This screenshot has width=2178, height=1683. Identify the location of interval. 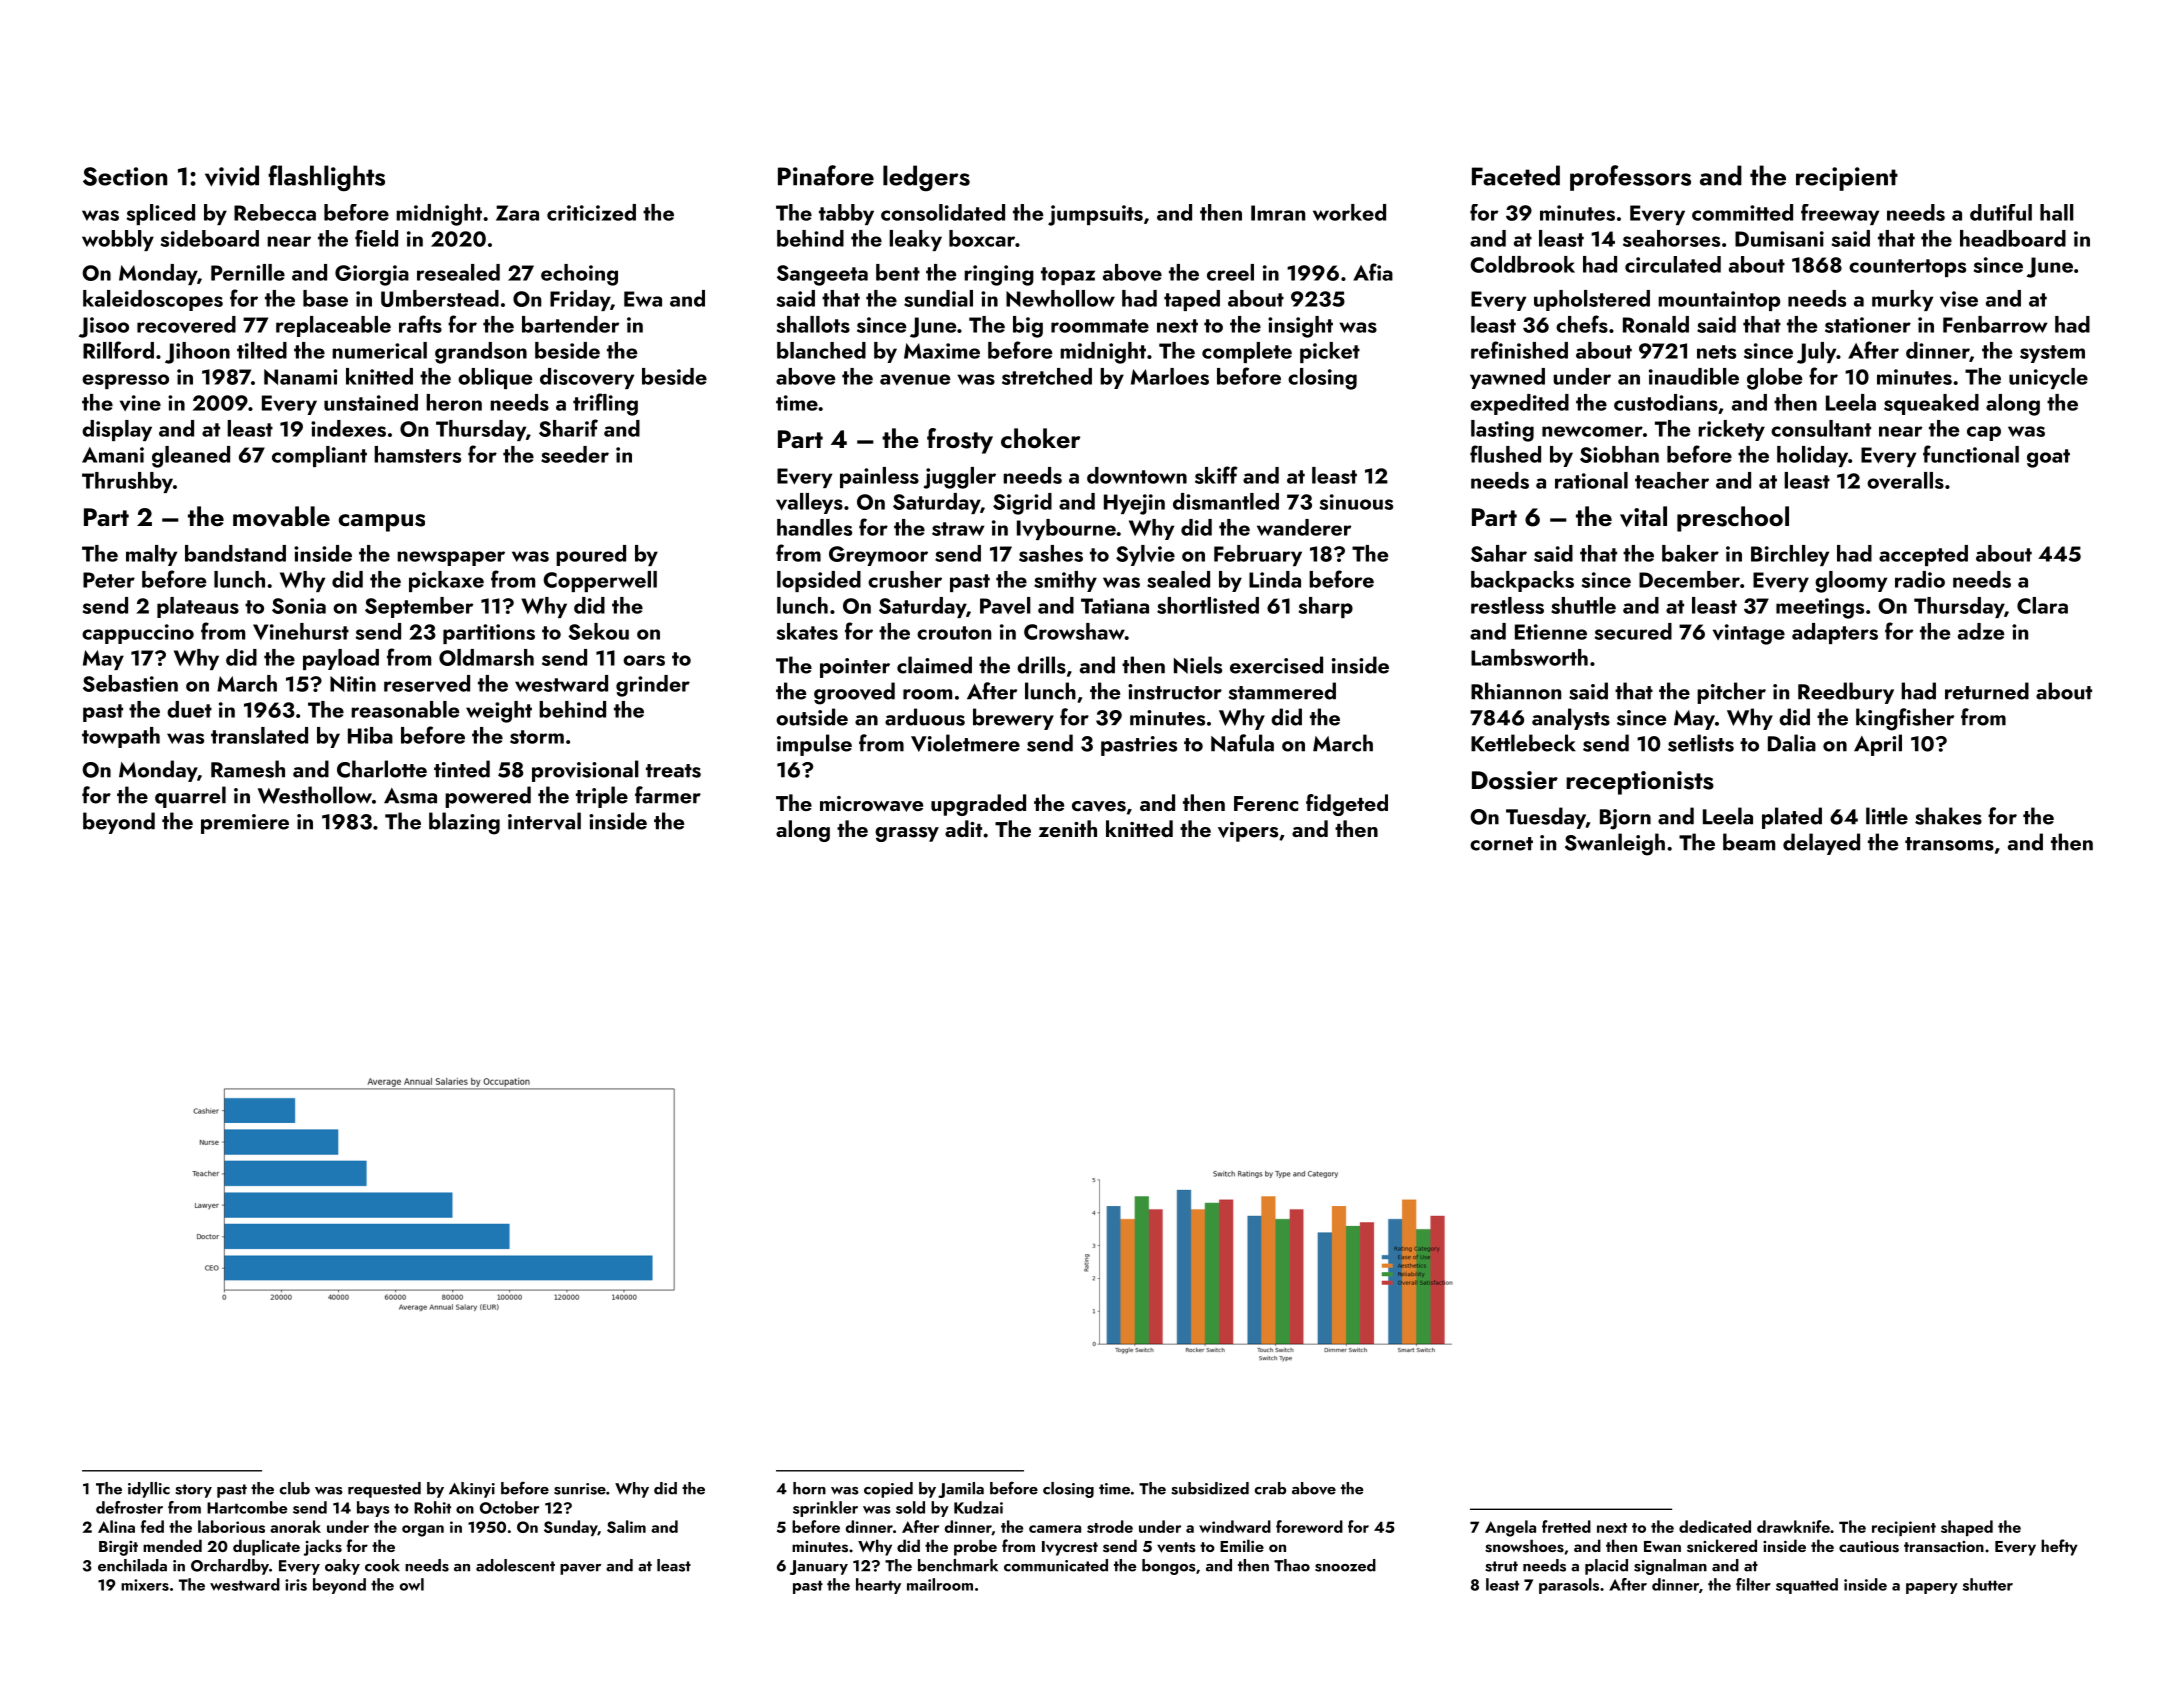
(544, 821).
